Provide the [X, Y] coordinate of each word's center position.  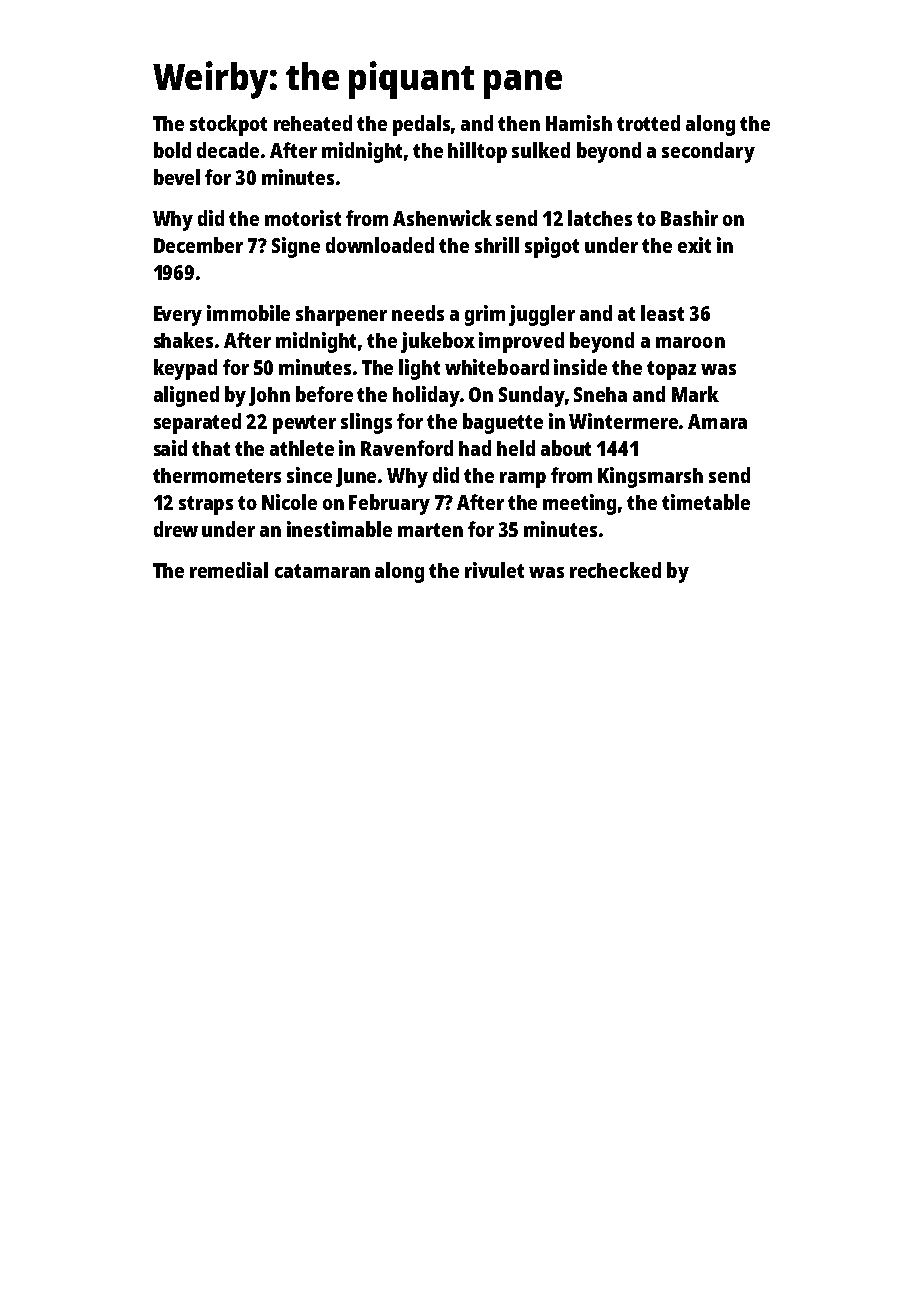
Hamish [579, 123]
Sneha [600, 394]
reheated [313, 123]
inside [580, 367]
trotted [648, 123]
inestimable [339, 529]
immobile [248, 313]
